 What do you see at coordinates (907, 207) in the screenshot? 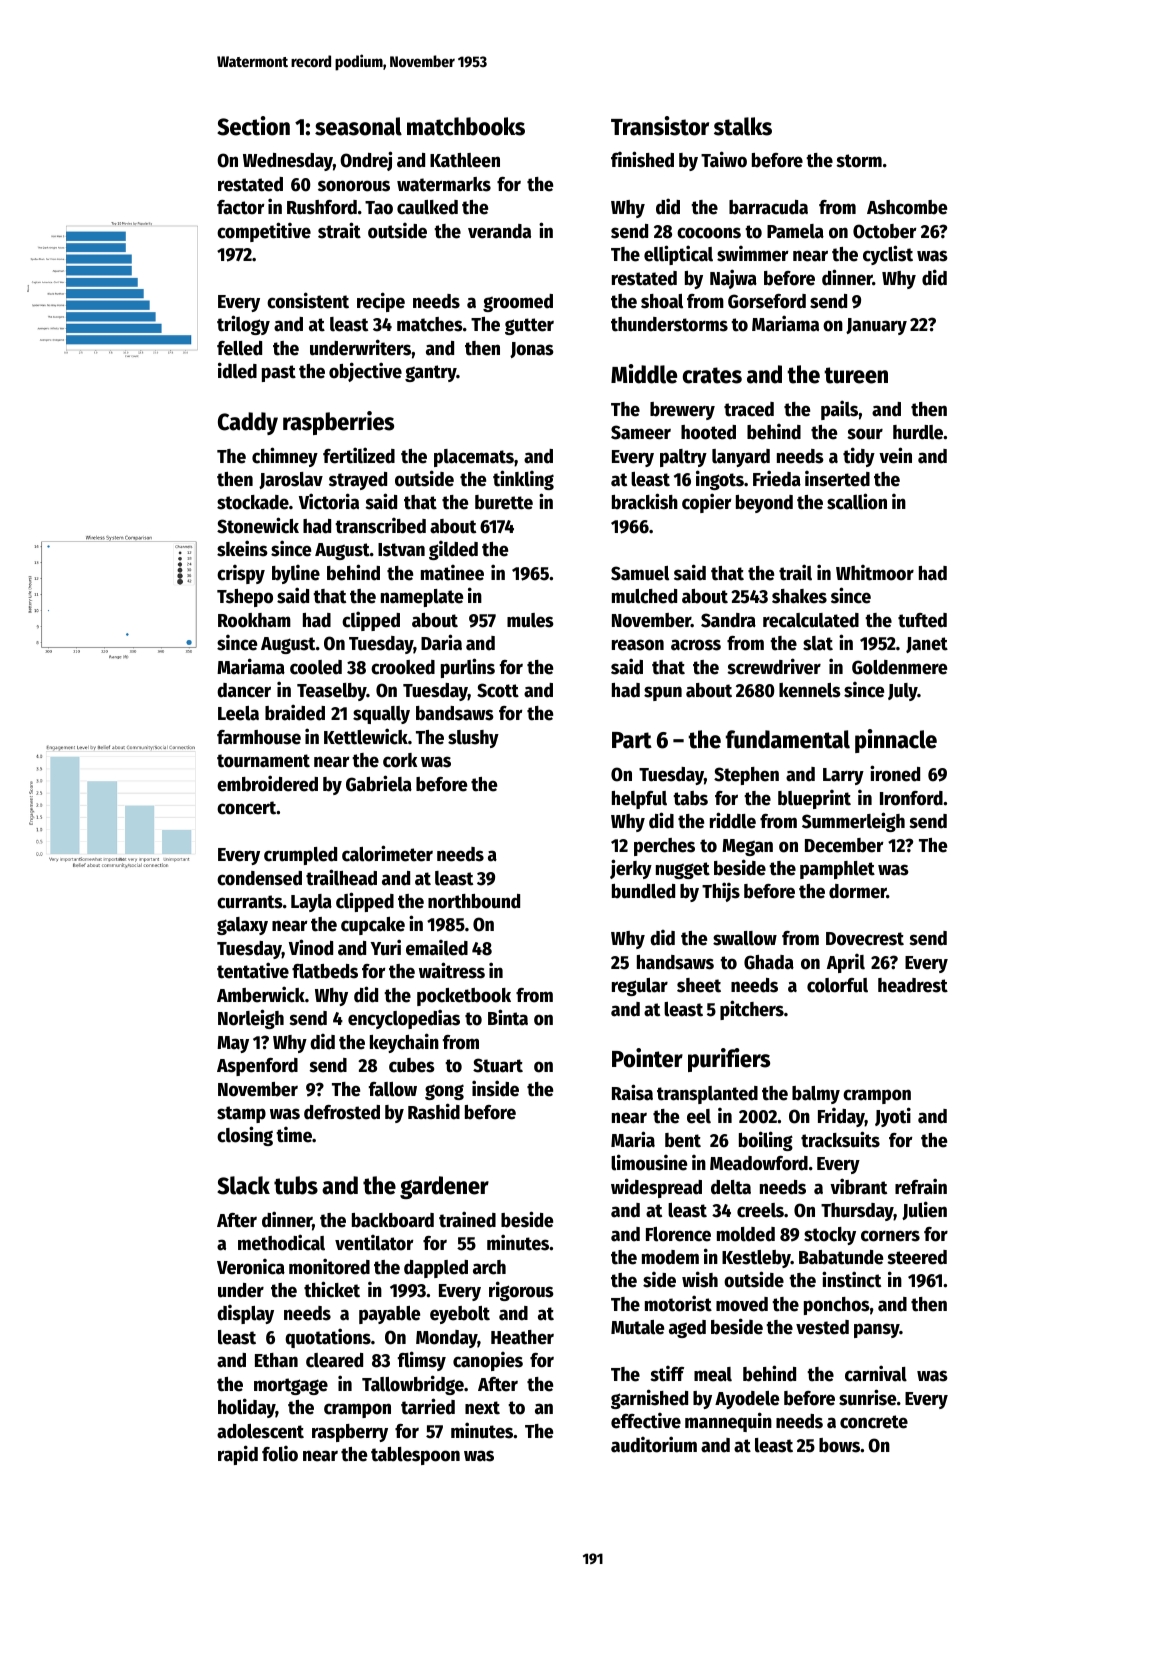
I see `Ashcombe` at bounding box center [907, 207].
